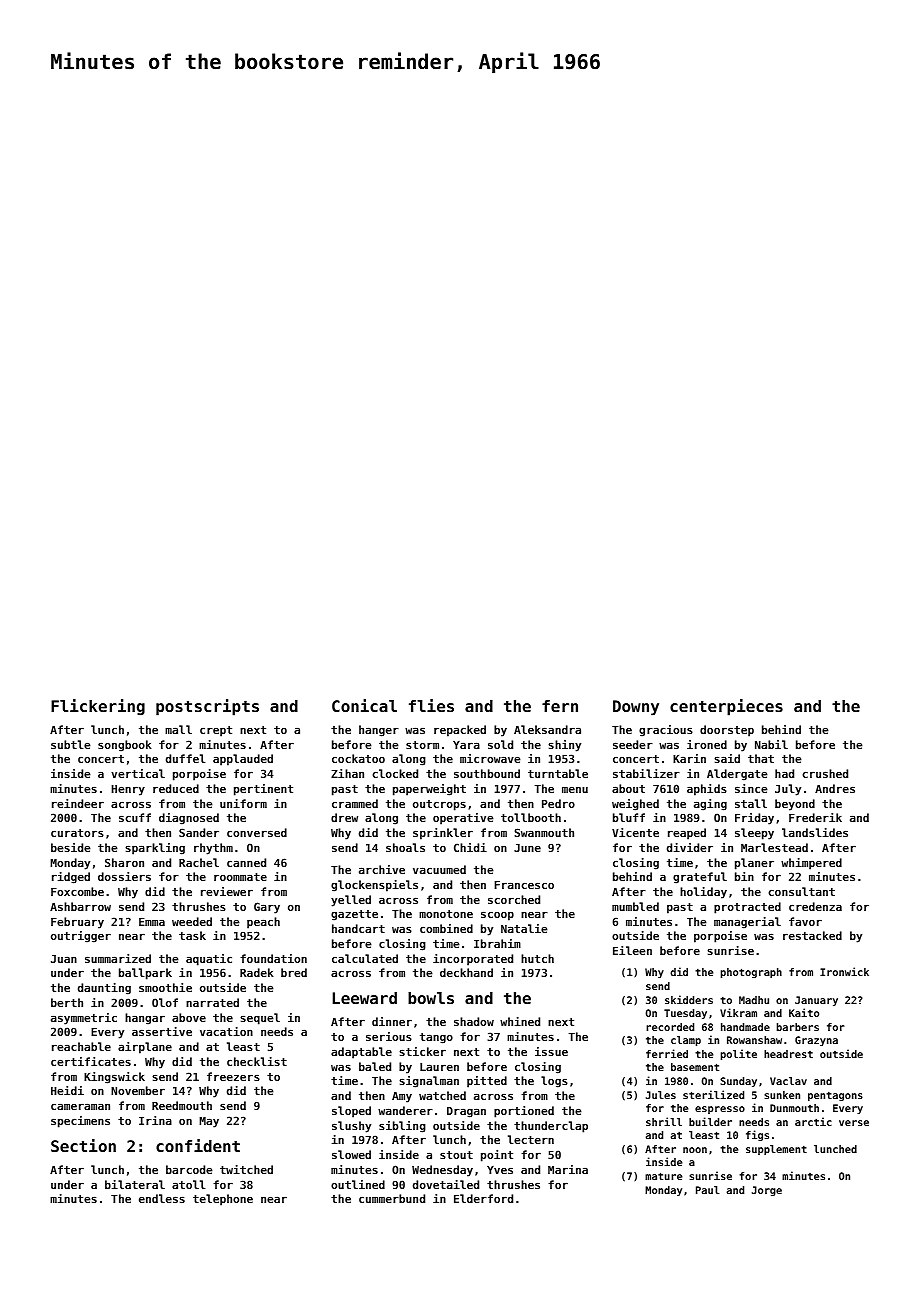  What do you see at coordinates (207, 707) in the page?
I see `postscripts` at bounding box center [207, 707].
